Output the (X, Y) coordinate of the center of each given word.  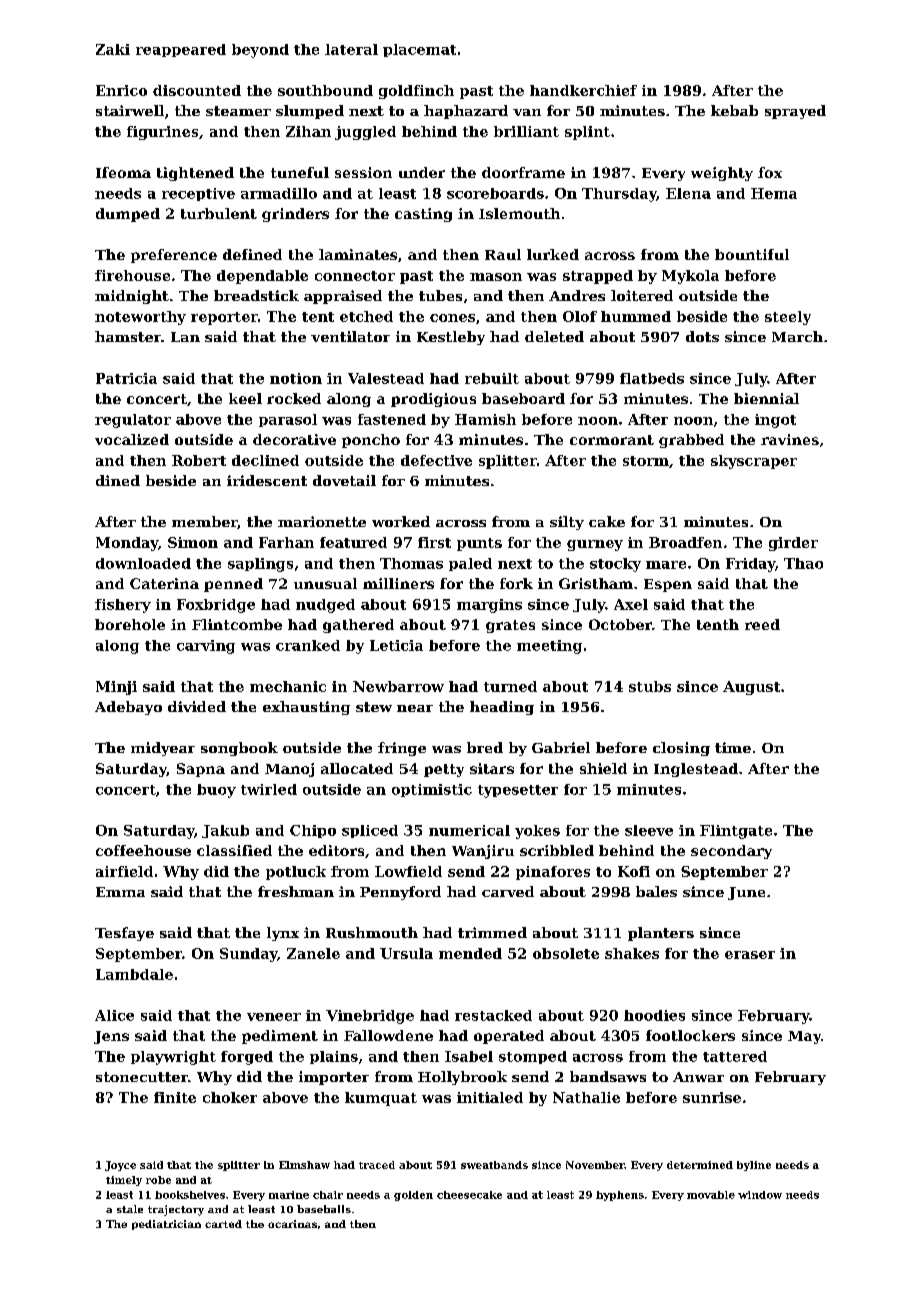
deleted (554, 336)
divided (197, 706)
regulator (133, 421)
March (797, 336)
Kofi (634, 871)
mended (470, 953)
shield (603, 768)
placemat (419, 50)
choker (230, 1097)
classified (234, 850)
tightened (195, 174)
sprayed (795, 112)
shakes (632, 953)
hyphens (620, 1196)
